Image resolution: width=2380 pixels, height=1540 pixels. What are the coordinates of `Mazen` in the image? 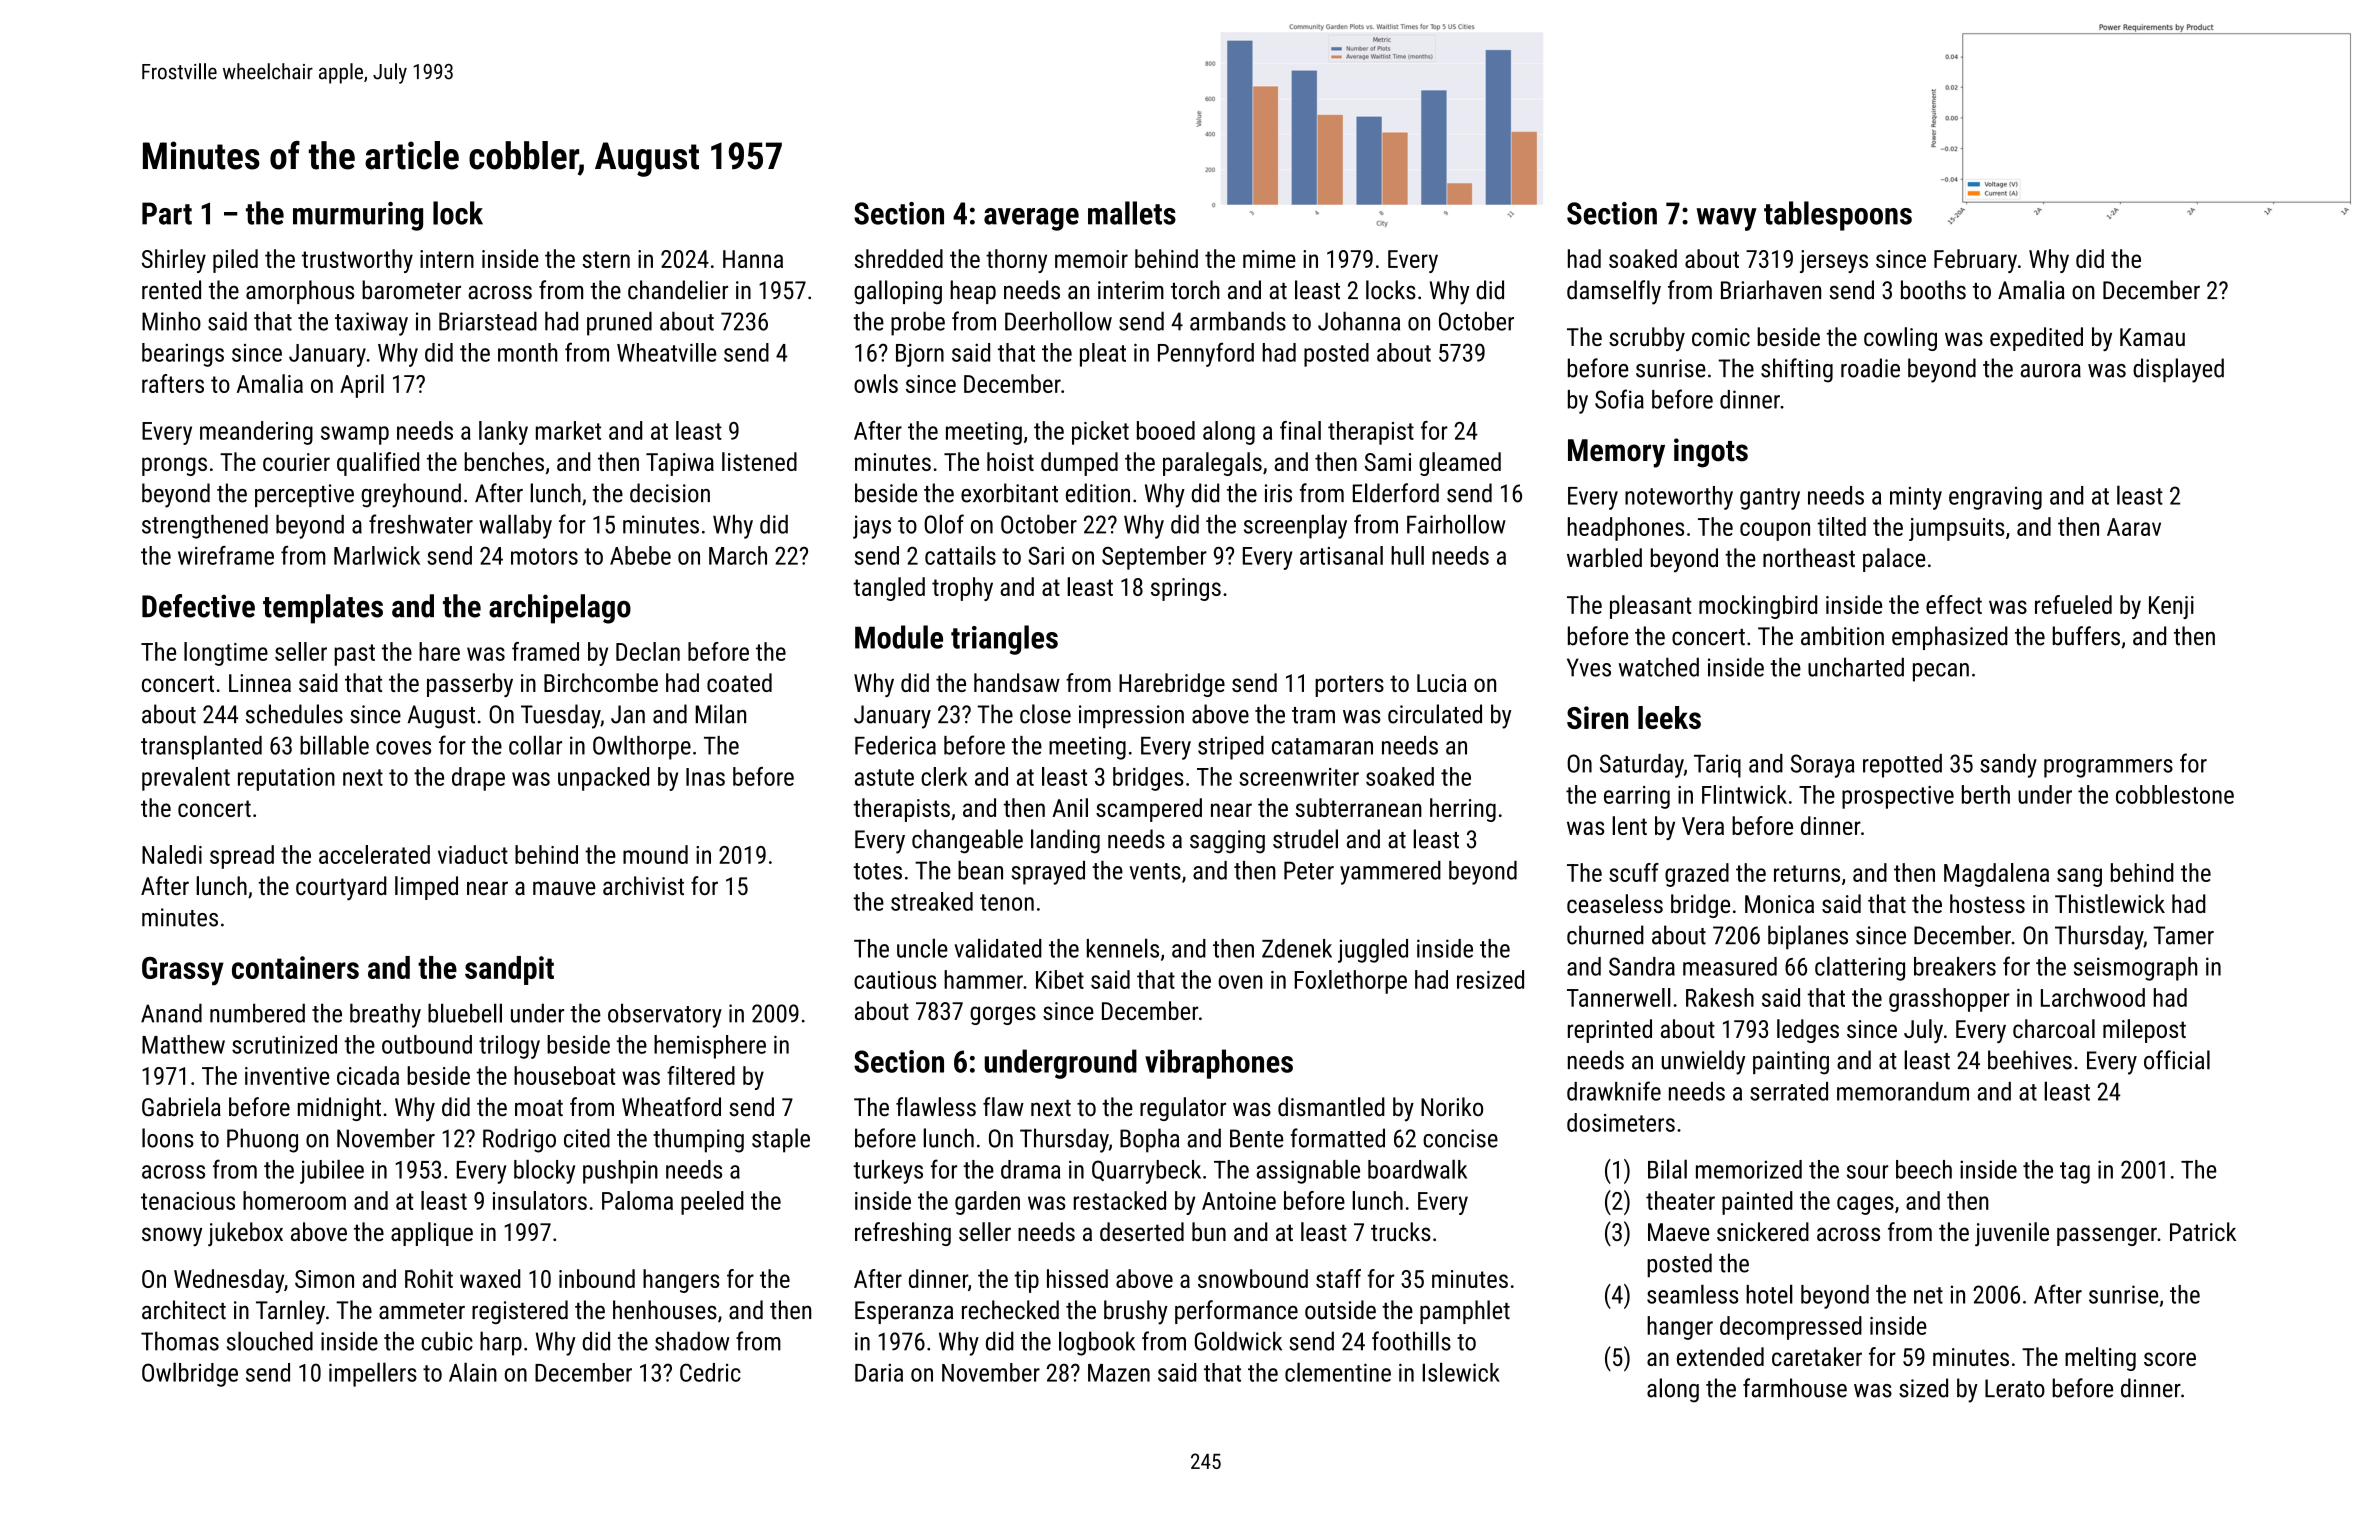 It's located at (1119, 1373).
